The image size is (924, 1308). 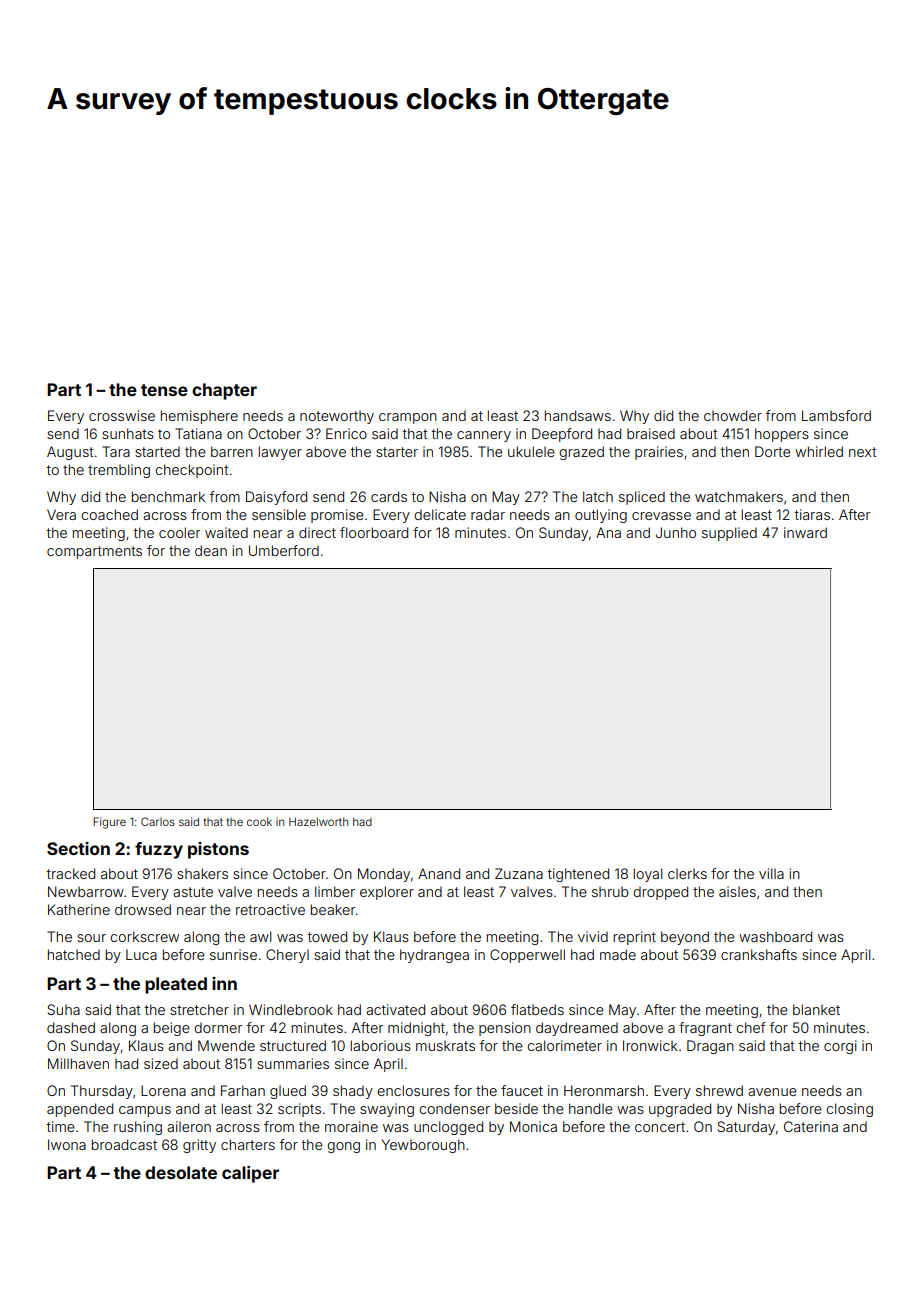 What do you see at coordinates (327, 936) in the screenshot?
I see `towed` at bounding box center [327, 936].
